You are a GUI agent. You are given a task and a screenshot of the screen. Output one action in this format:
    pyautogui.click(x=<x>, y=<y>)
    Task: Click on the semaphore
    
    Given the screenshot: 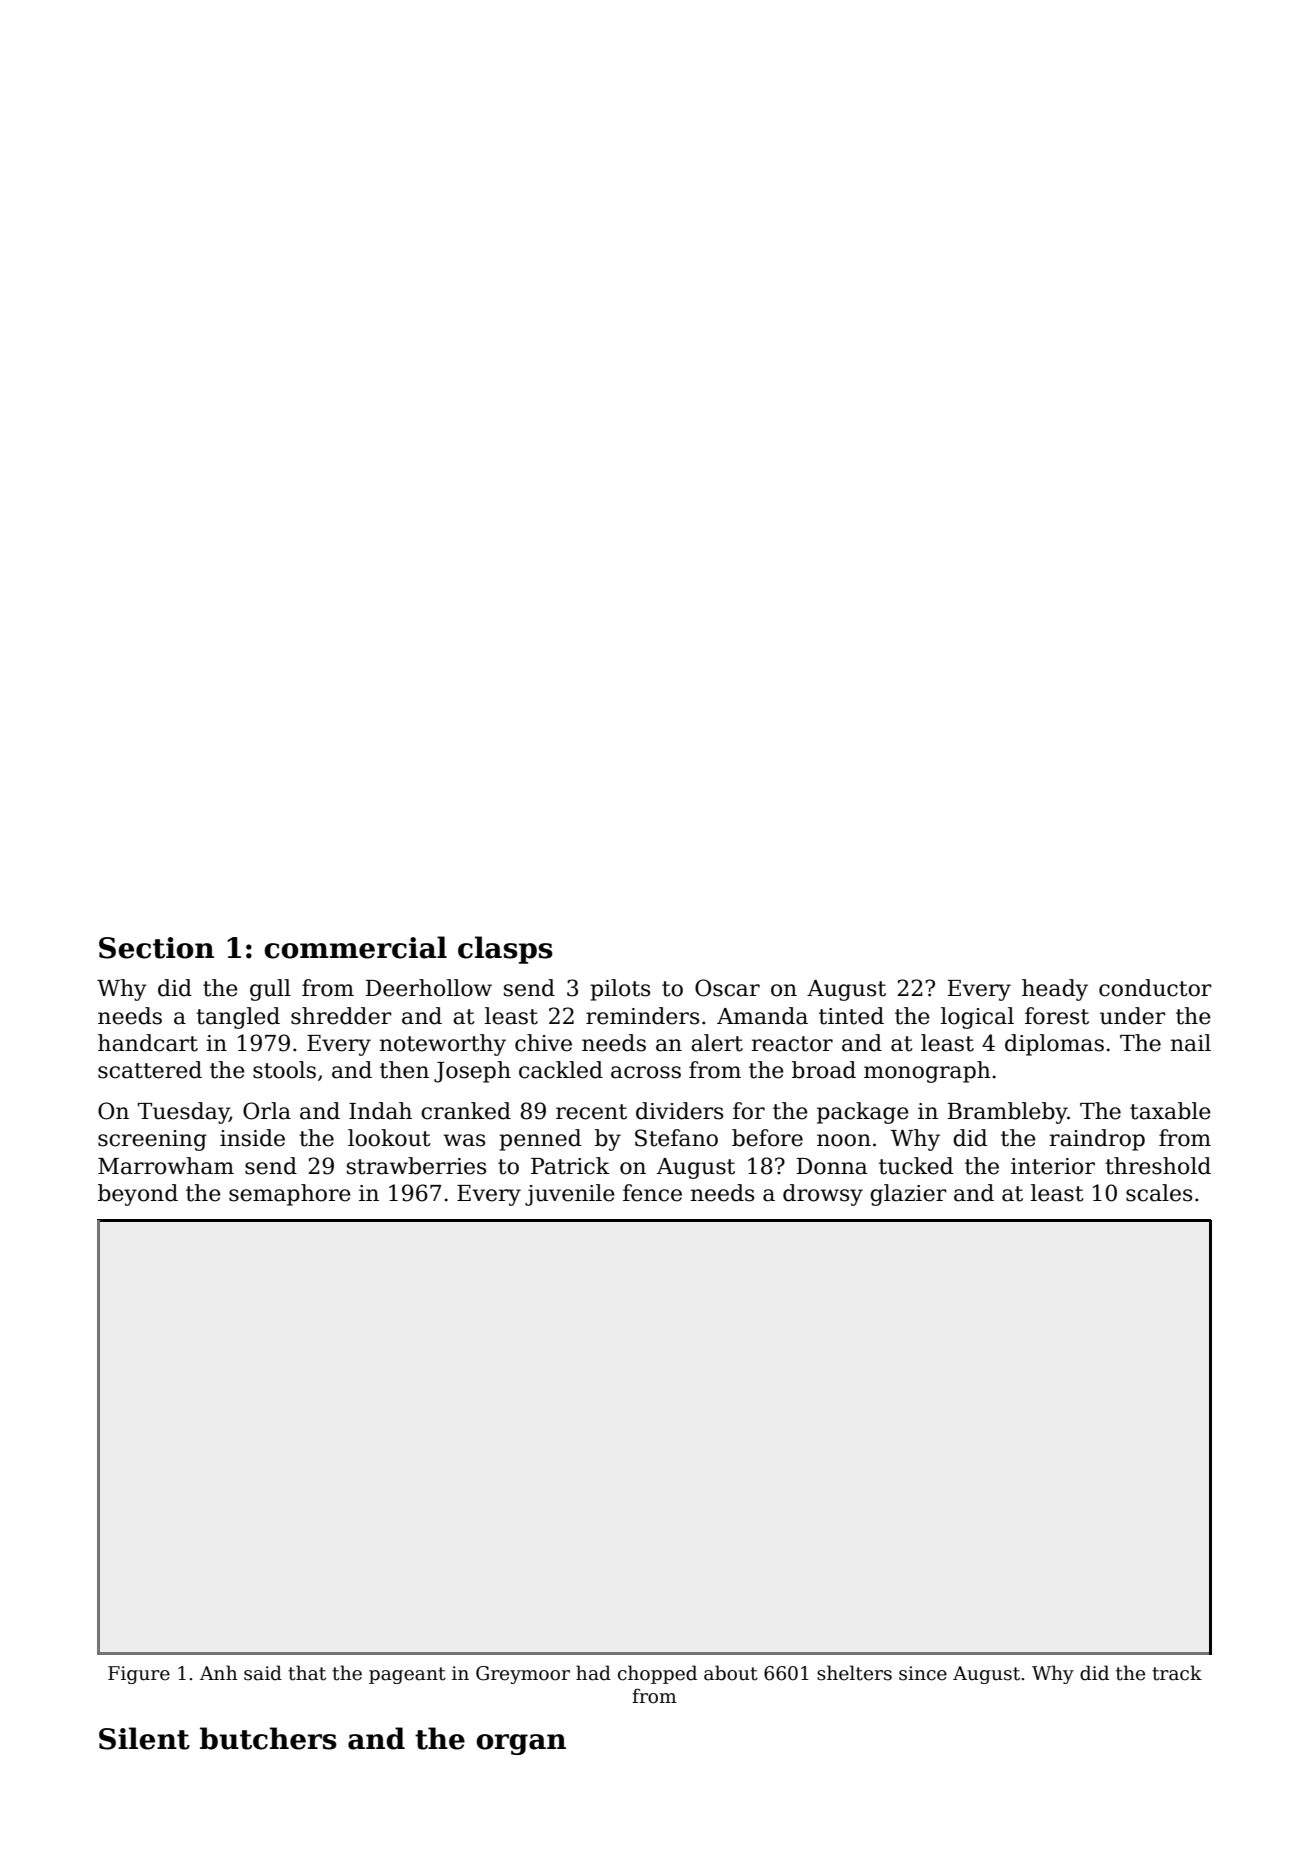 What is the action you would take?
    pyautogui.click(x=290, y=1195)
